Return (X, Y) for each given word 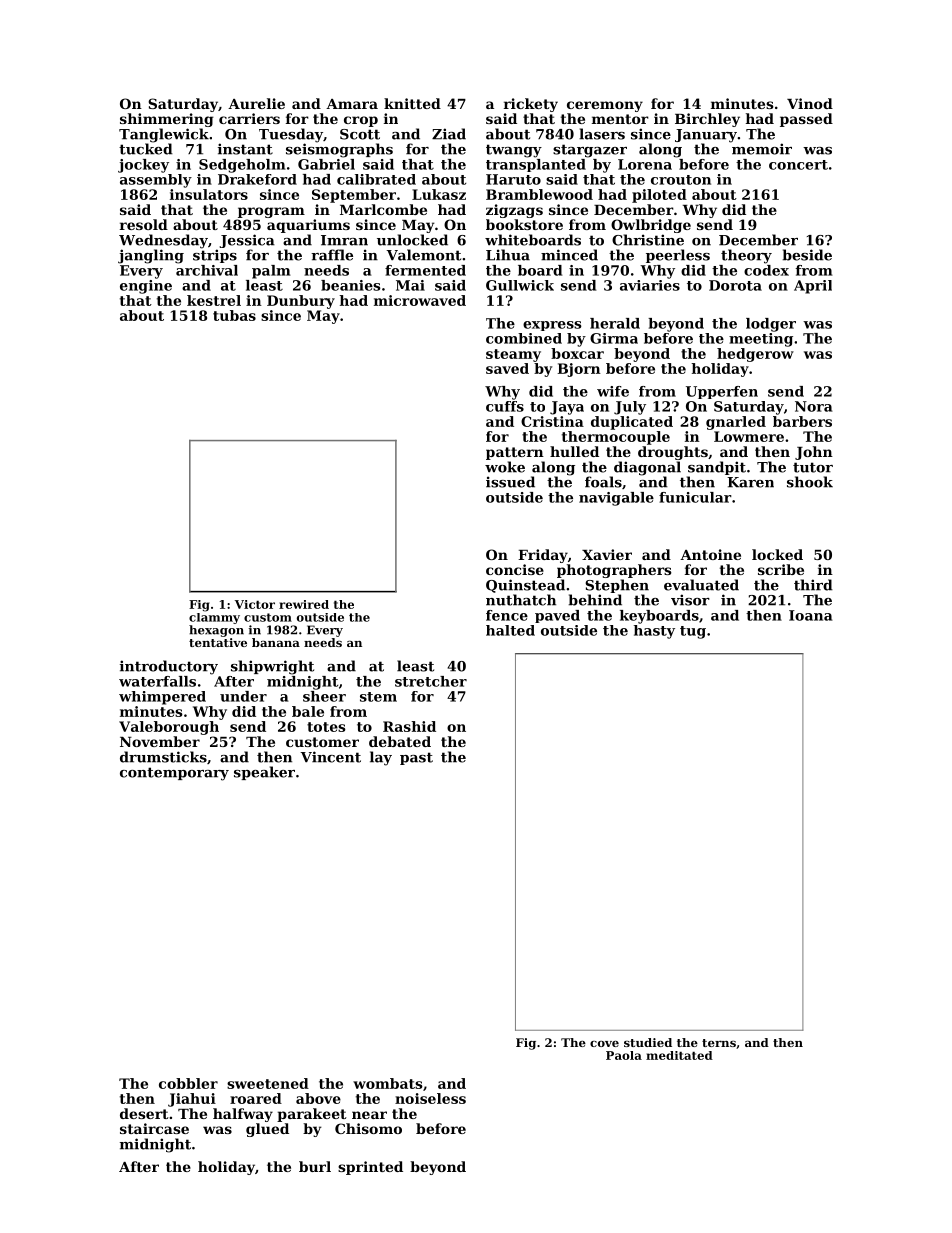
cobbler (188, 1083)
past (416, 758)
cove (604, 1044)
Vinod (810, 103)
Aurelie (256, 103)
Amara (352, 104)
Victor (255, 604)
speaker (264, 773)
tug (693, 632)
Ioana (811, 615)
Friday (543, 556)
